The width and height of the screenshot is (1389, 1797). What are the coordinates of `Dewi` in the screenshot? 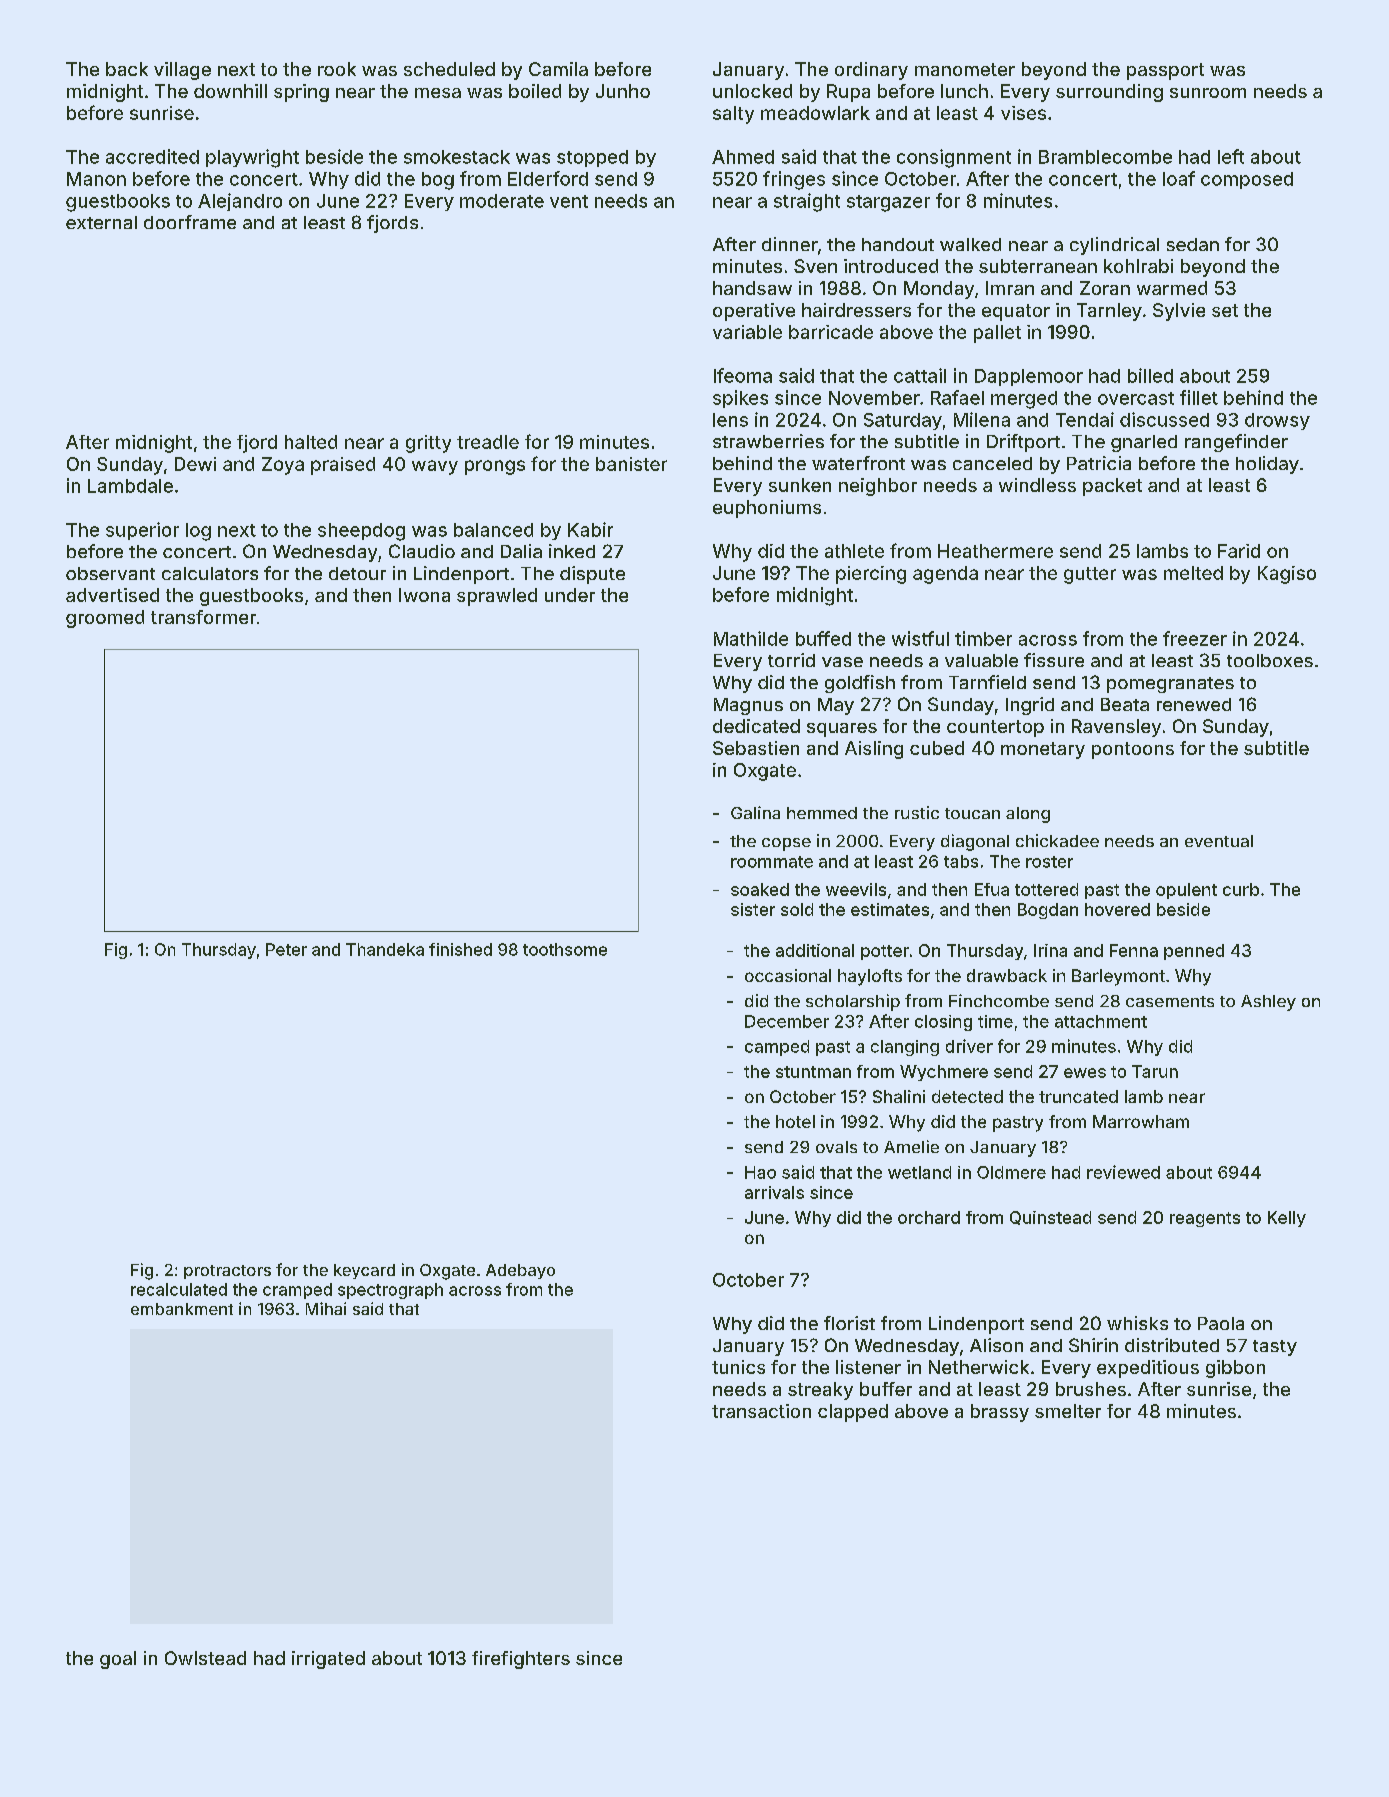 It's located at (195, 464).
